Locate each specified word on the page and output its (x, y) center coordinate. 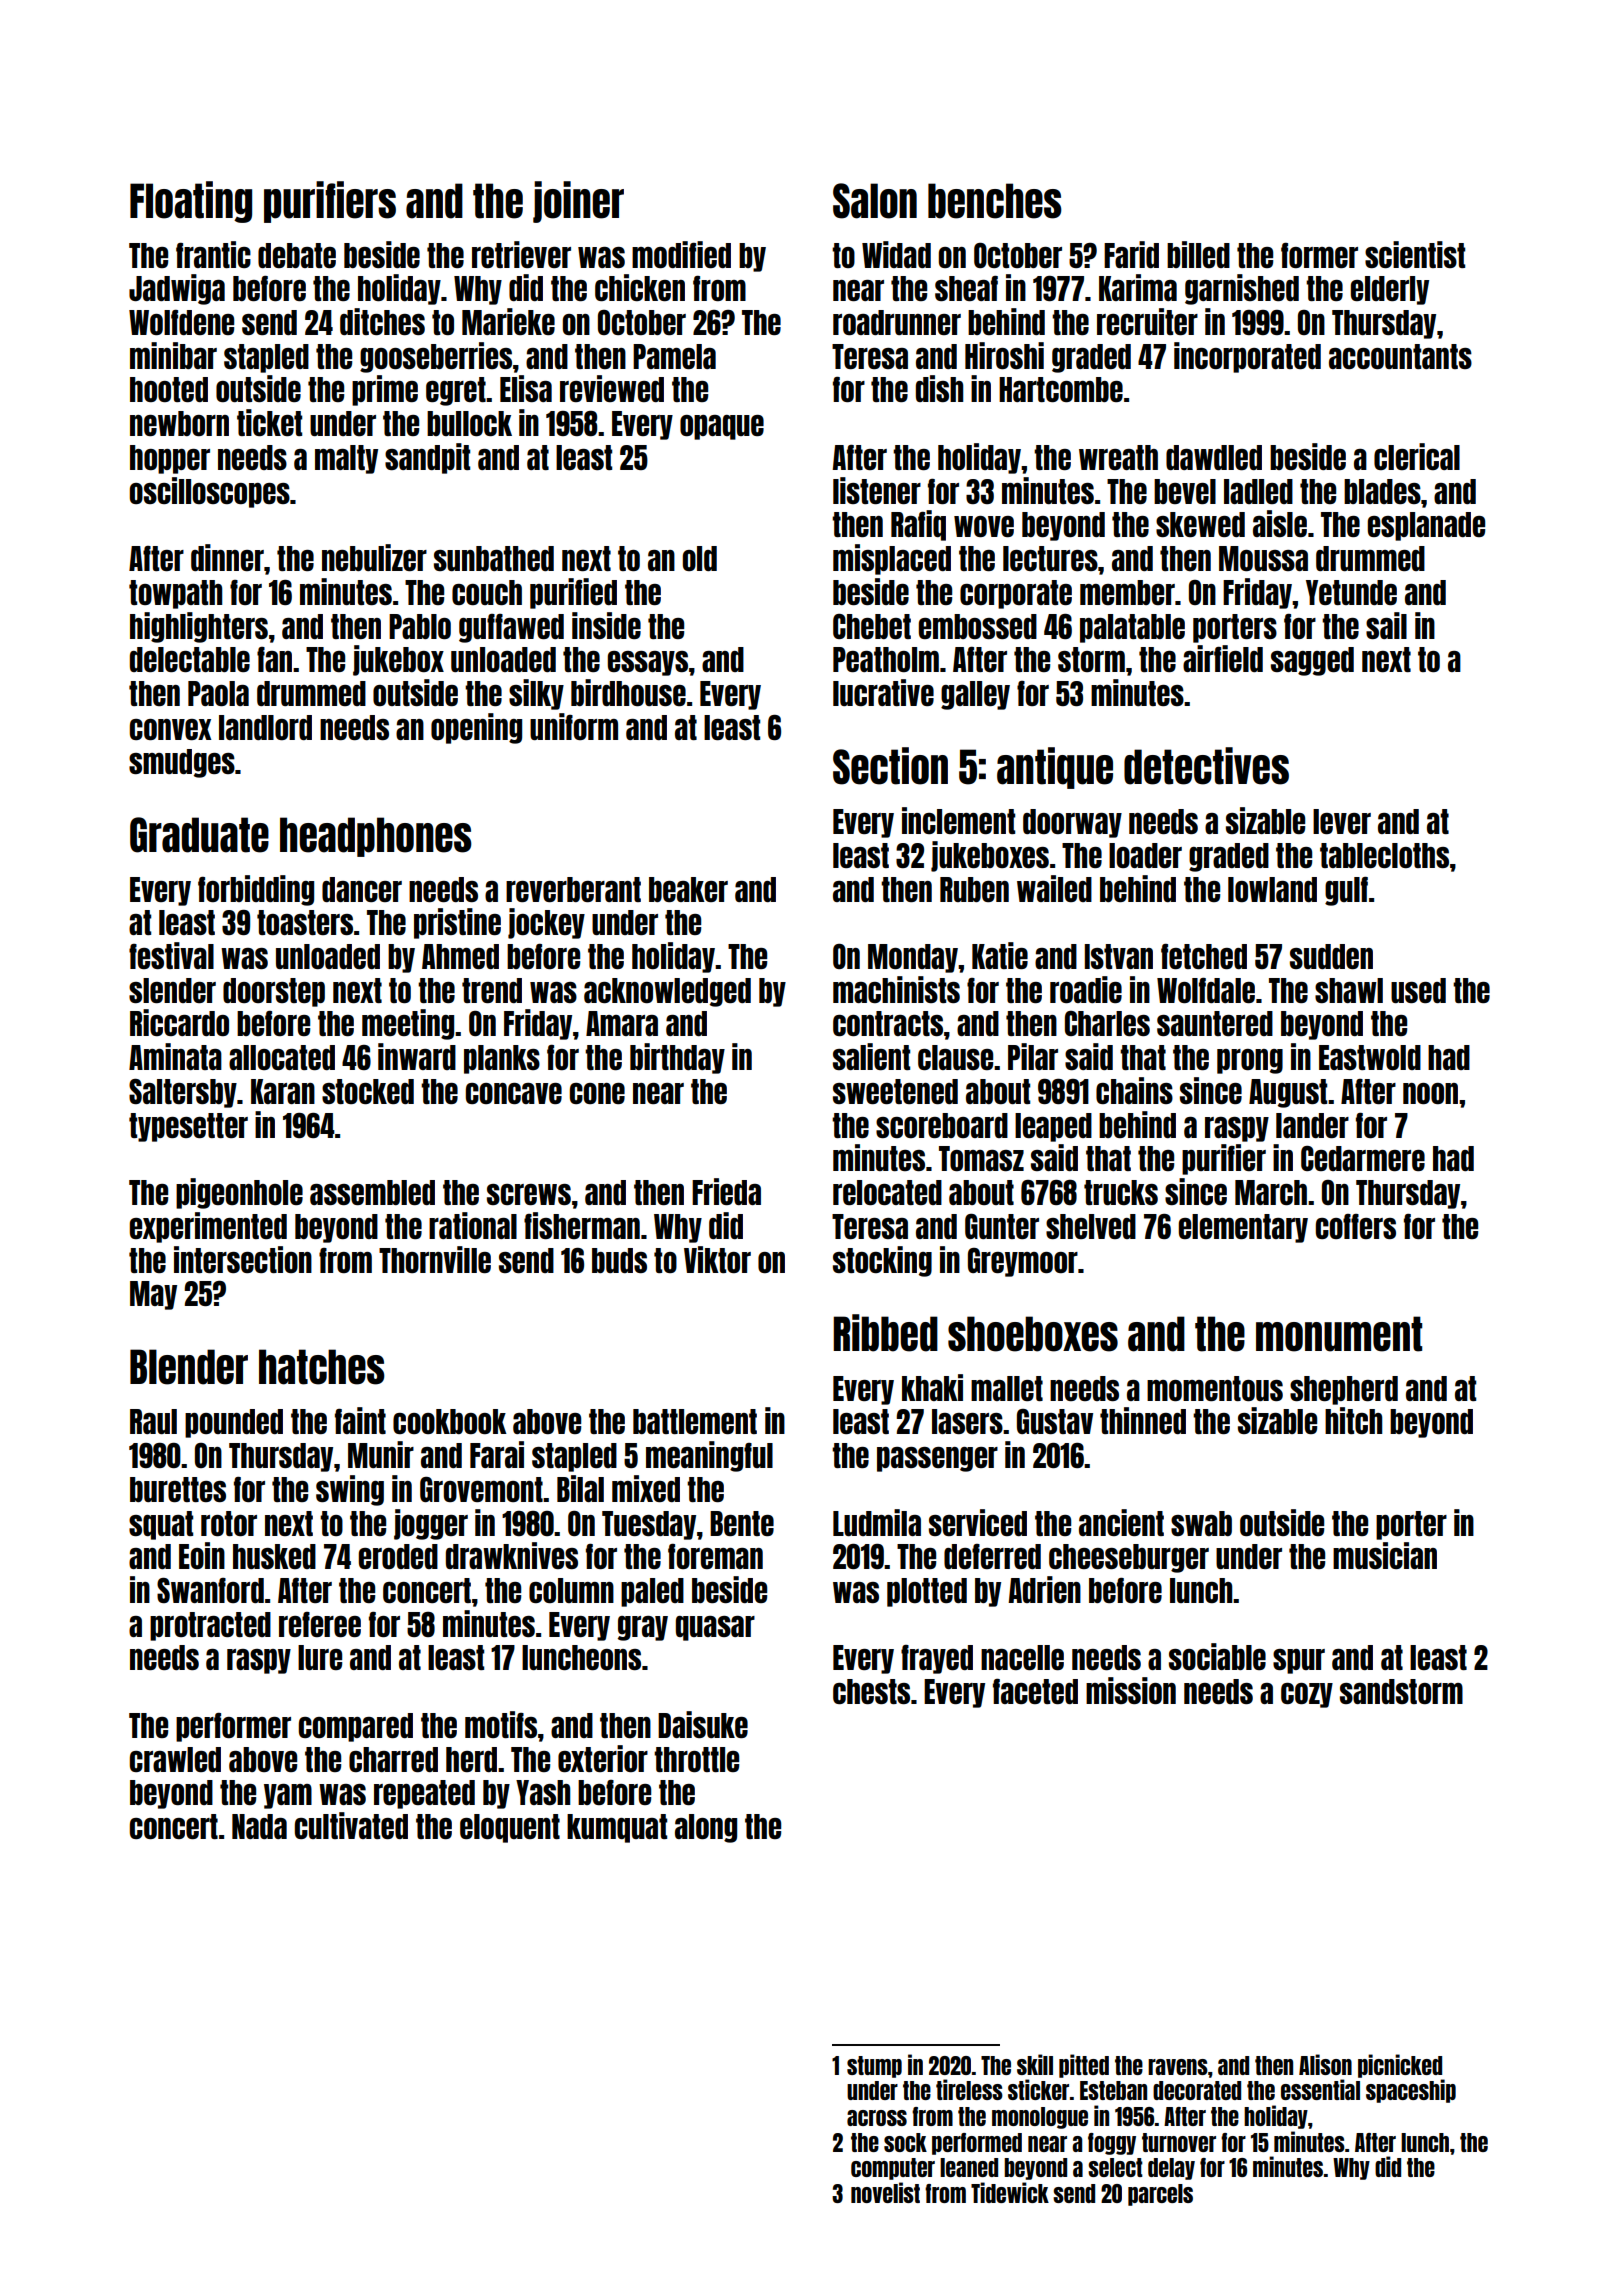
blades (1382, 491)
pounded (234, 1423)
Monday (913, 958)
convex (170, 729)
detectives (1206, 766)
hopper (170, 459)
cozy (1307, 1695)
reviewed (612, 388)
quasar (715, 1628)
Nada (259, 1826)
